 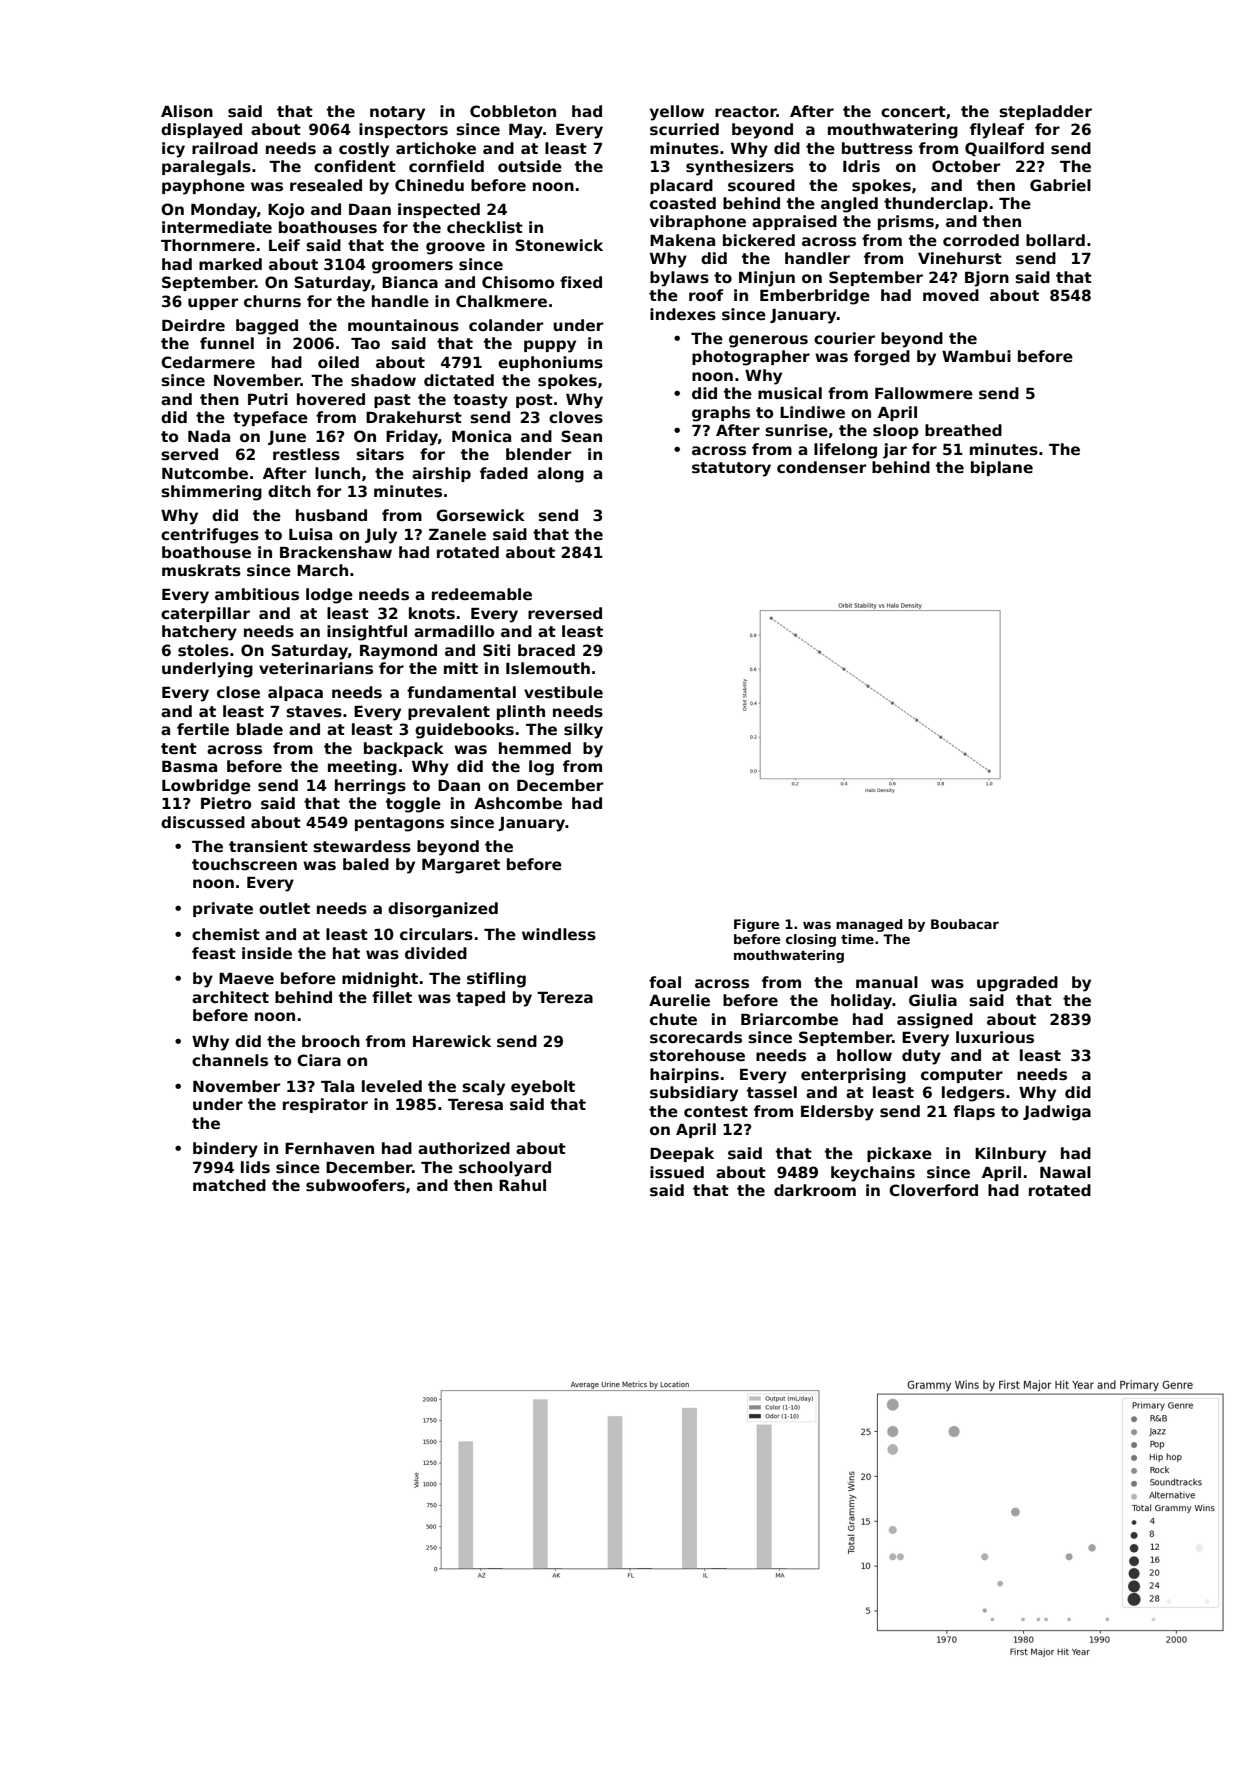 What do you see at coordinates (226, 934) in the screenshot?
I see `chemist` at bounding box center [226, 934].
